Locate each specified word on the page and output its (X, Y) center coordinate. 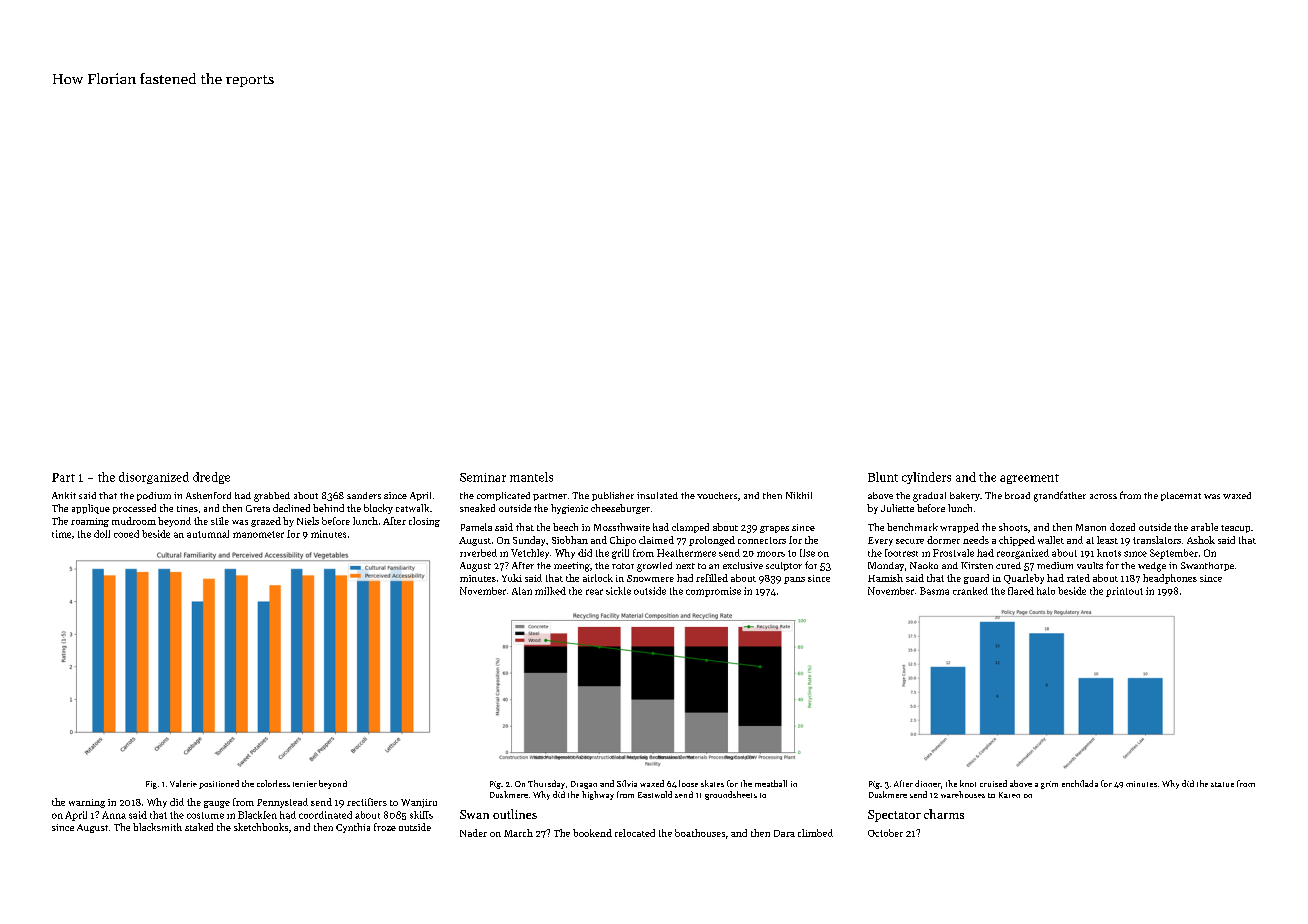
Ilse (807, 553)
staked (199, 827)
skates (712, 783)
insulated (657, 495)
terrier (305, 784)
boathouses (700, 833)
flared (1021, 591)
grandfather (1060, 496)
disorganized (154, 478)
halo (1046, 591)
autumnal (208, 534)
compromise (713, 592)
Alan (522, 591)
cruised (993, 783)
